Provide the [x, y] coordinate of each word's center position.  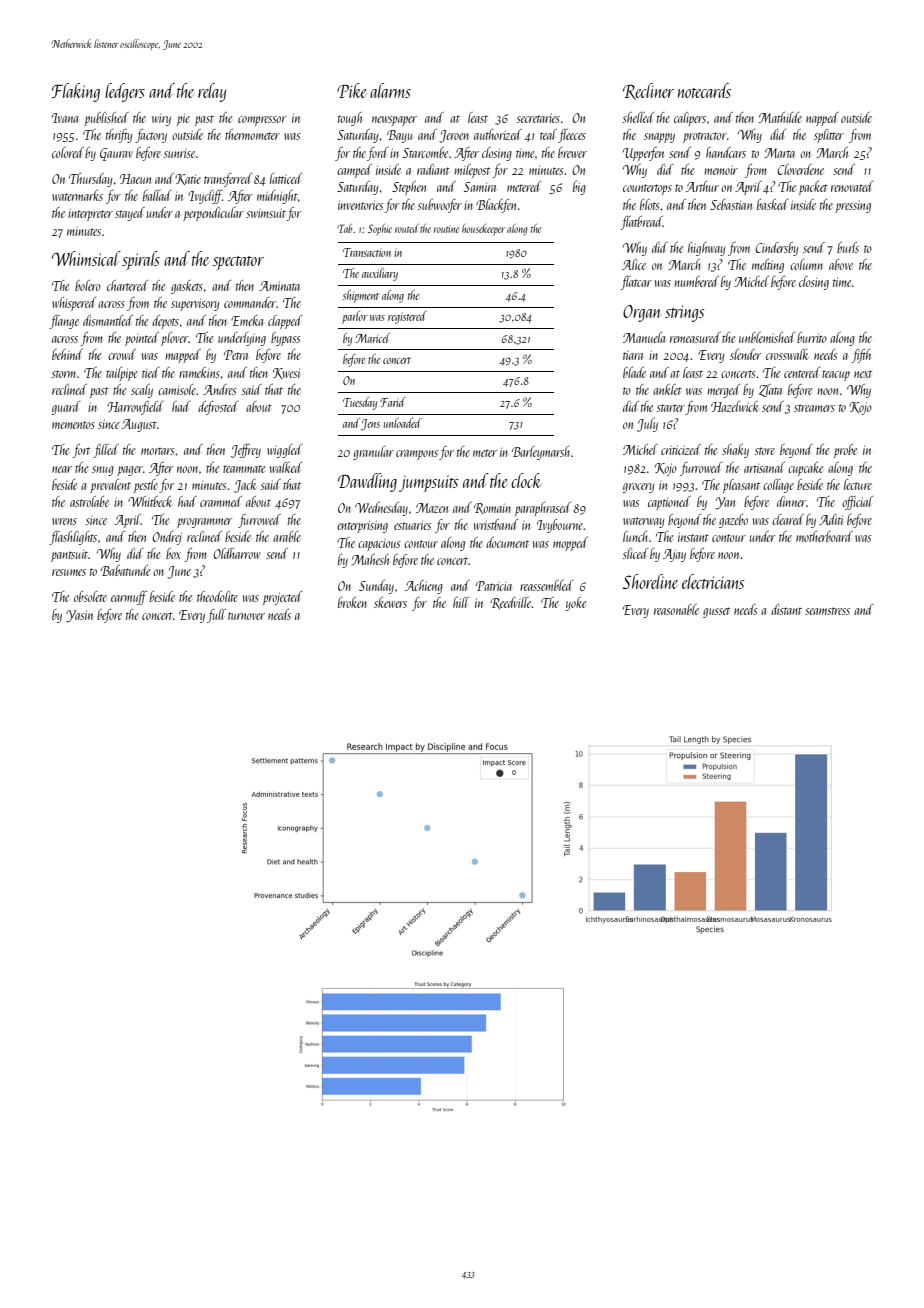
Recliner [648, 91]
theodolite [217, 596]
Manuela [644, 337]
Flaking [76, 92]
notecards [704, 90]
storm [64, 374]
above [841, 264]
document [507, 542]
